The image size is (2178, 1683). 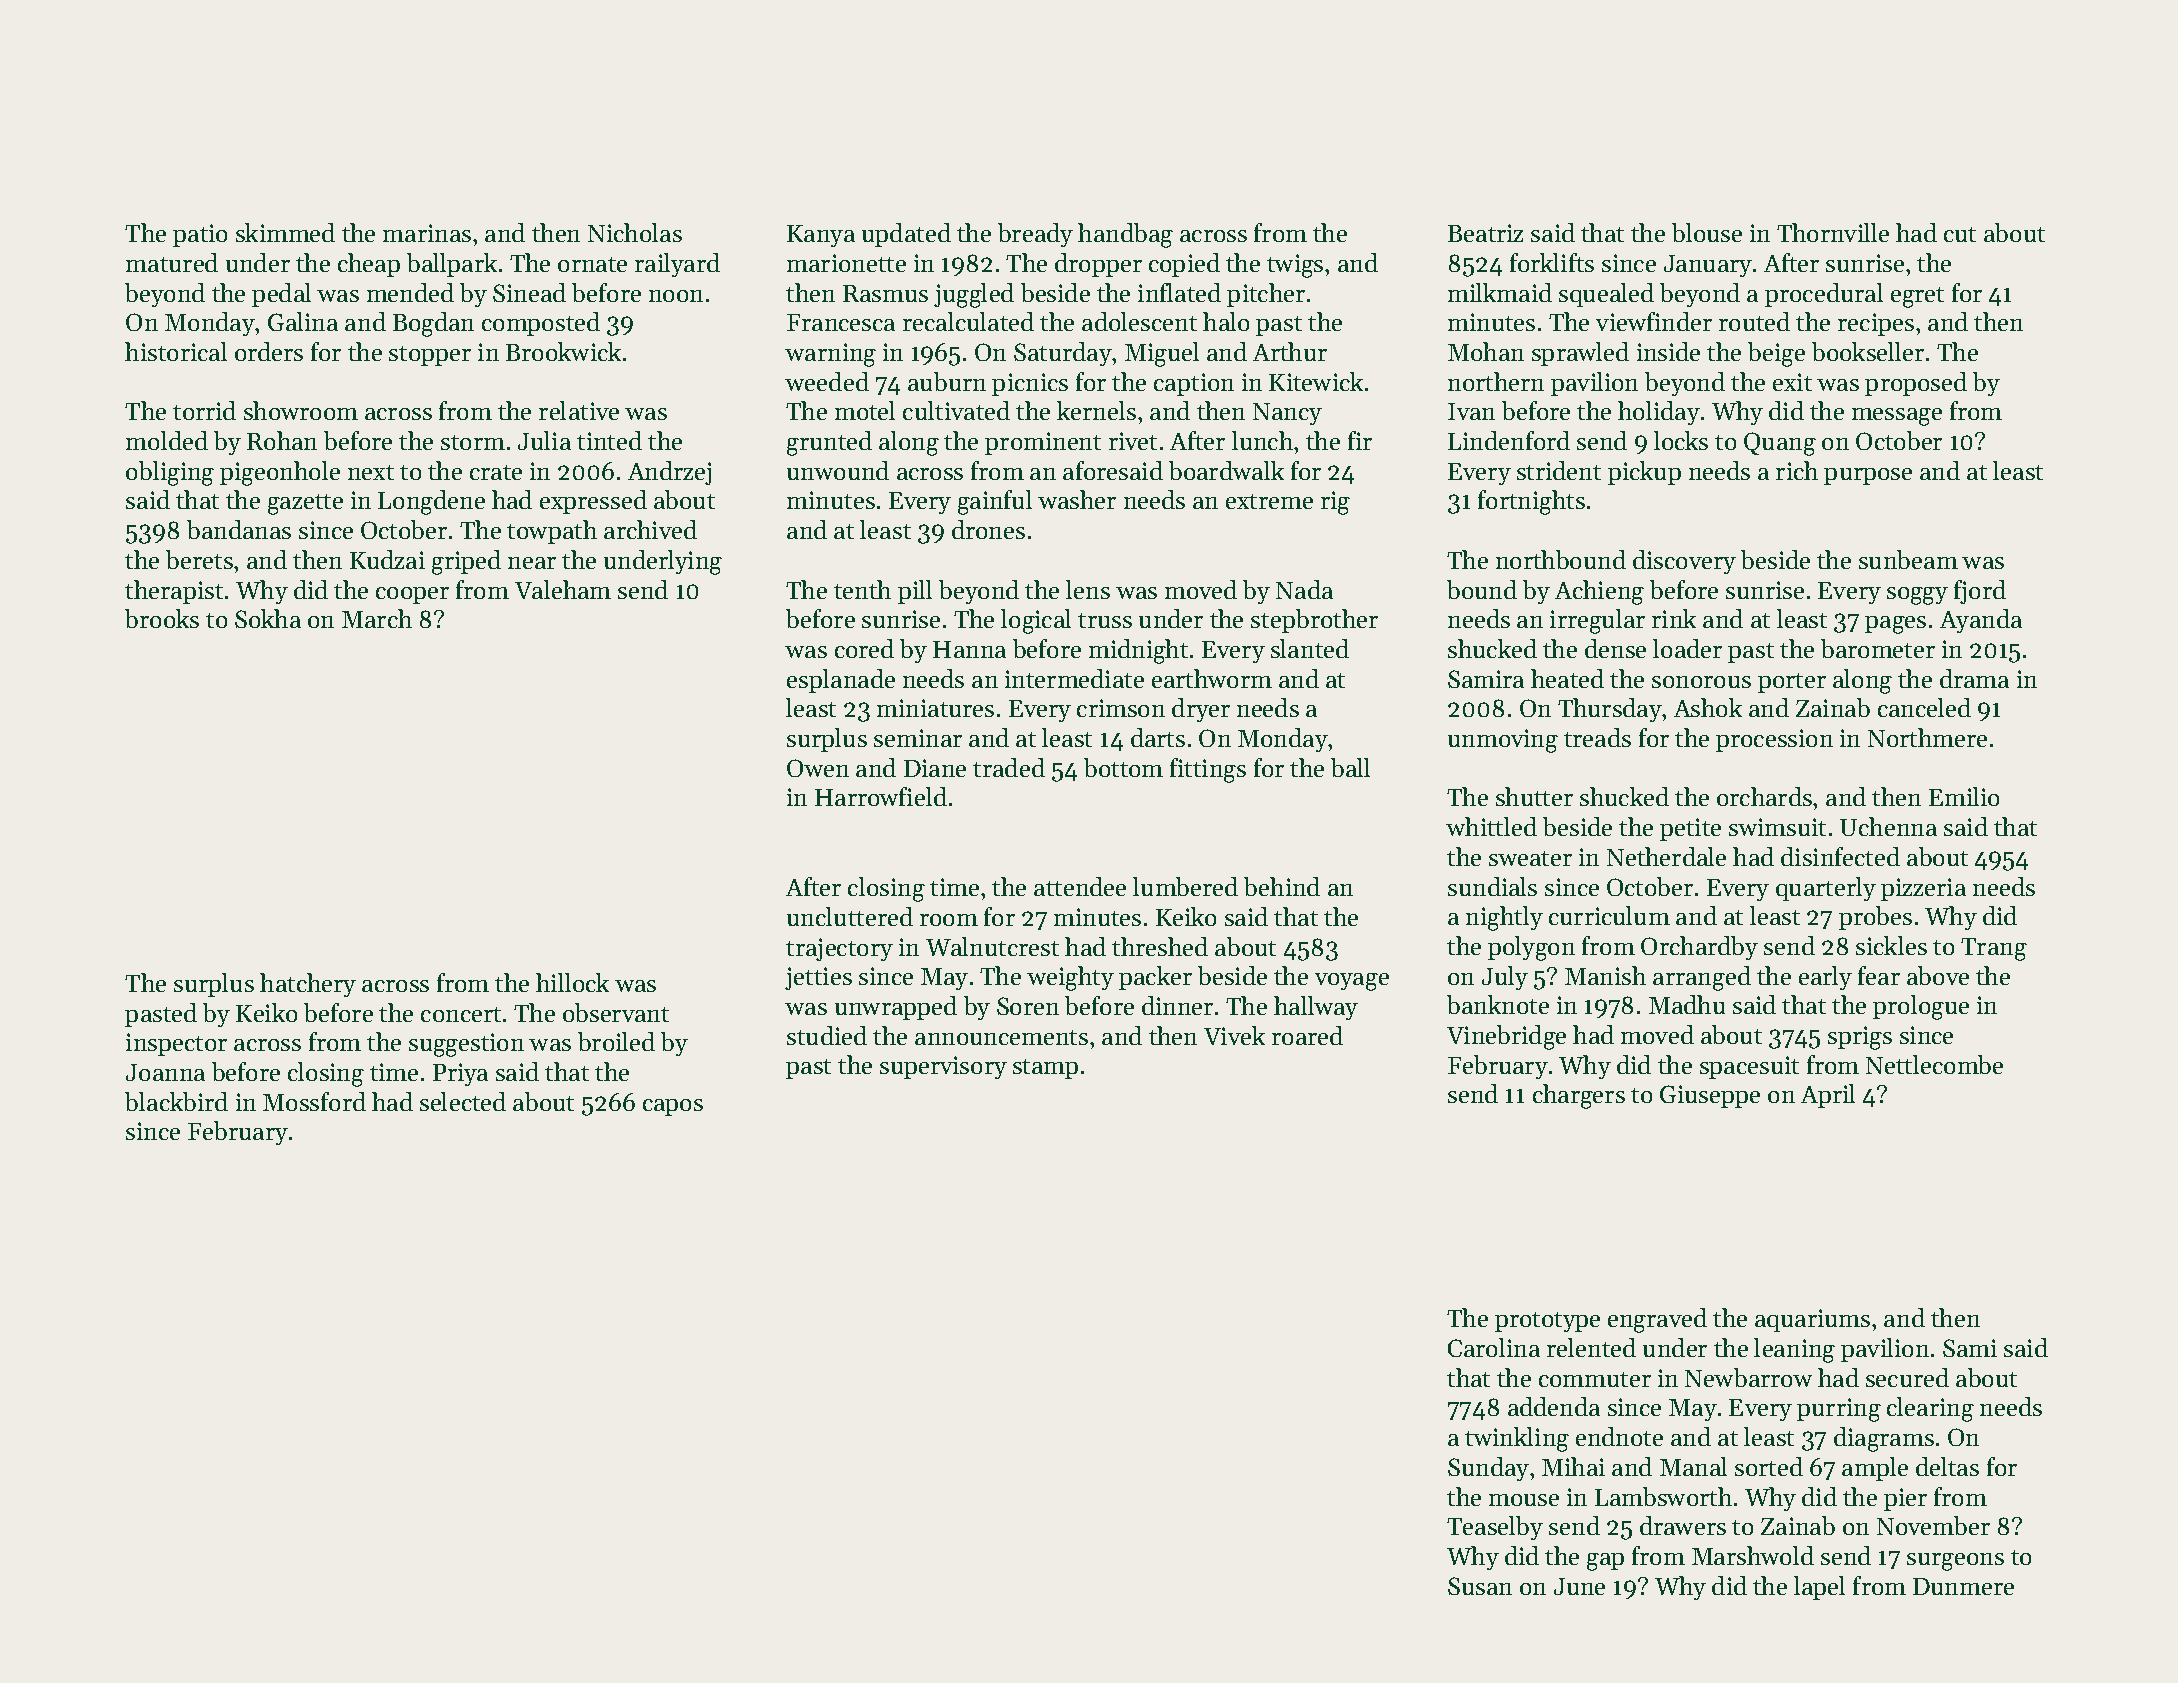 What do you see at coordinates (865, 410) in the screenshot?
I see `motel` at bounding box center [865, 410].
